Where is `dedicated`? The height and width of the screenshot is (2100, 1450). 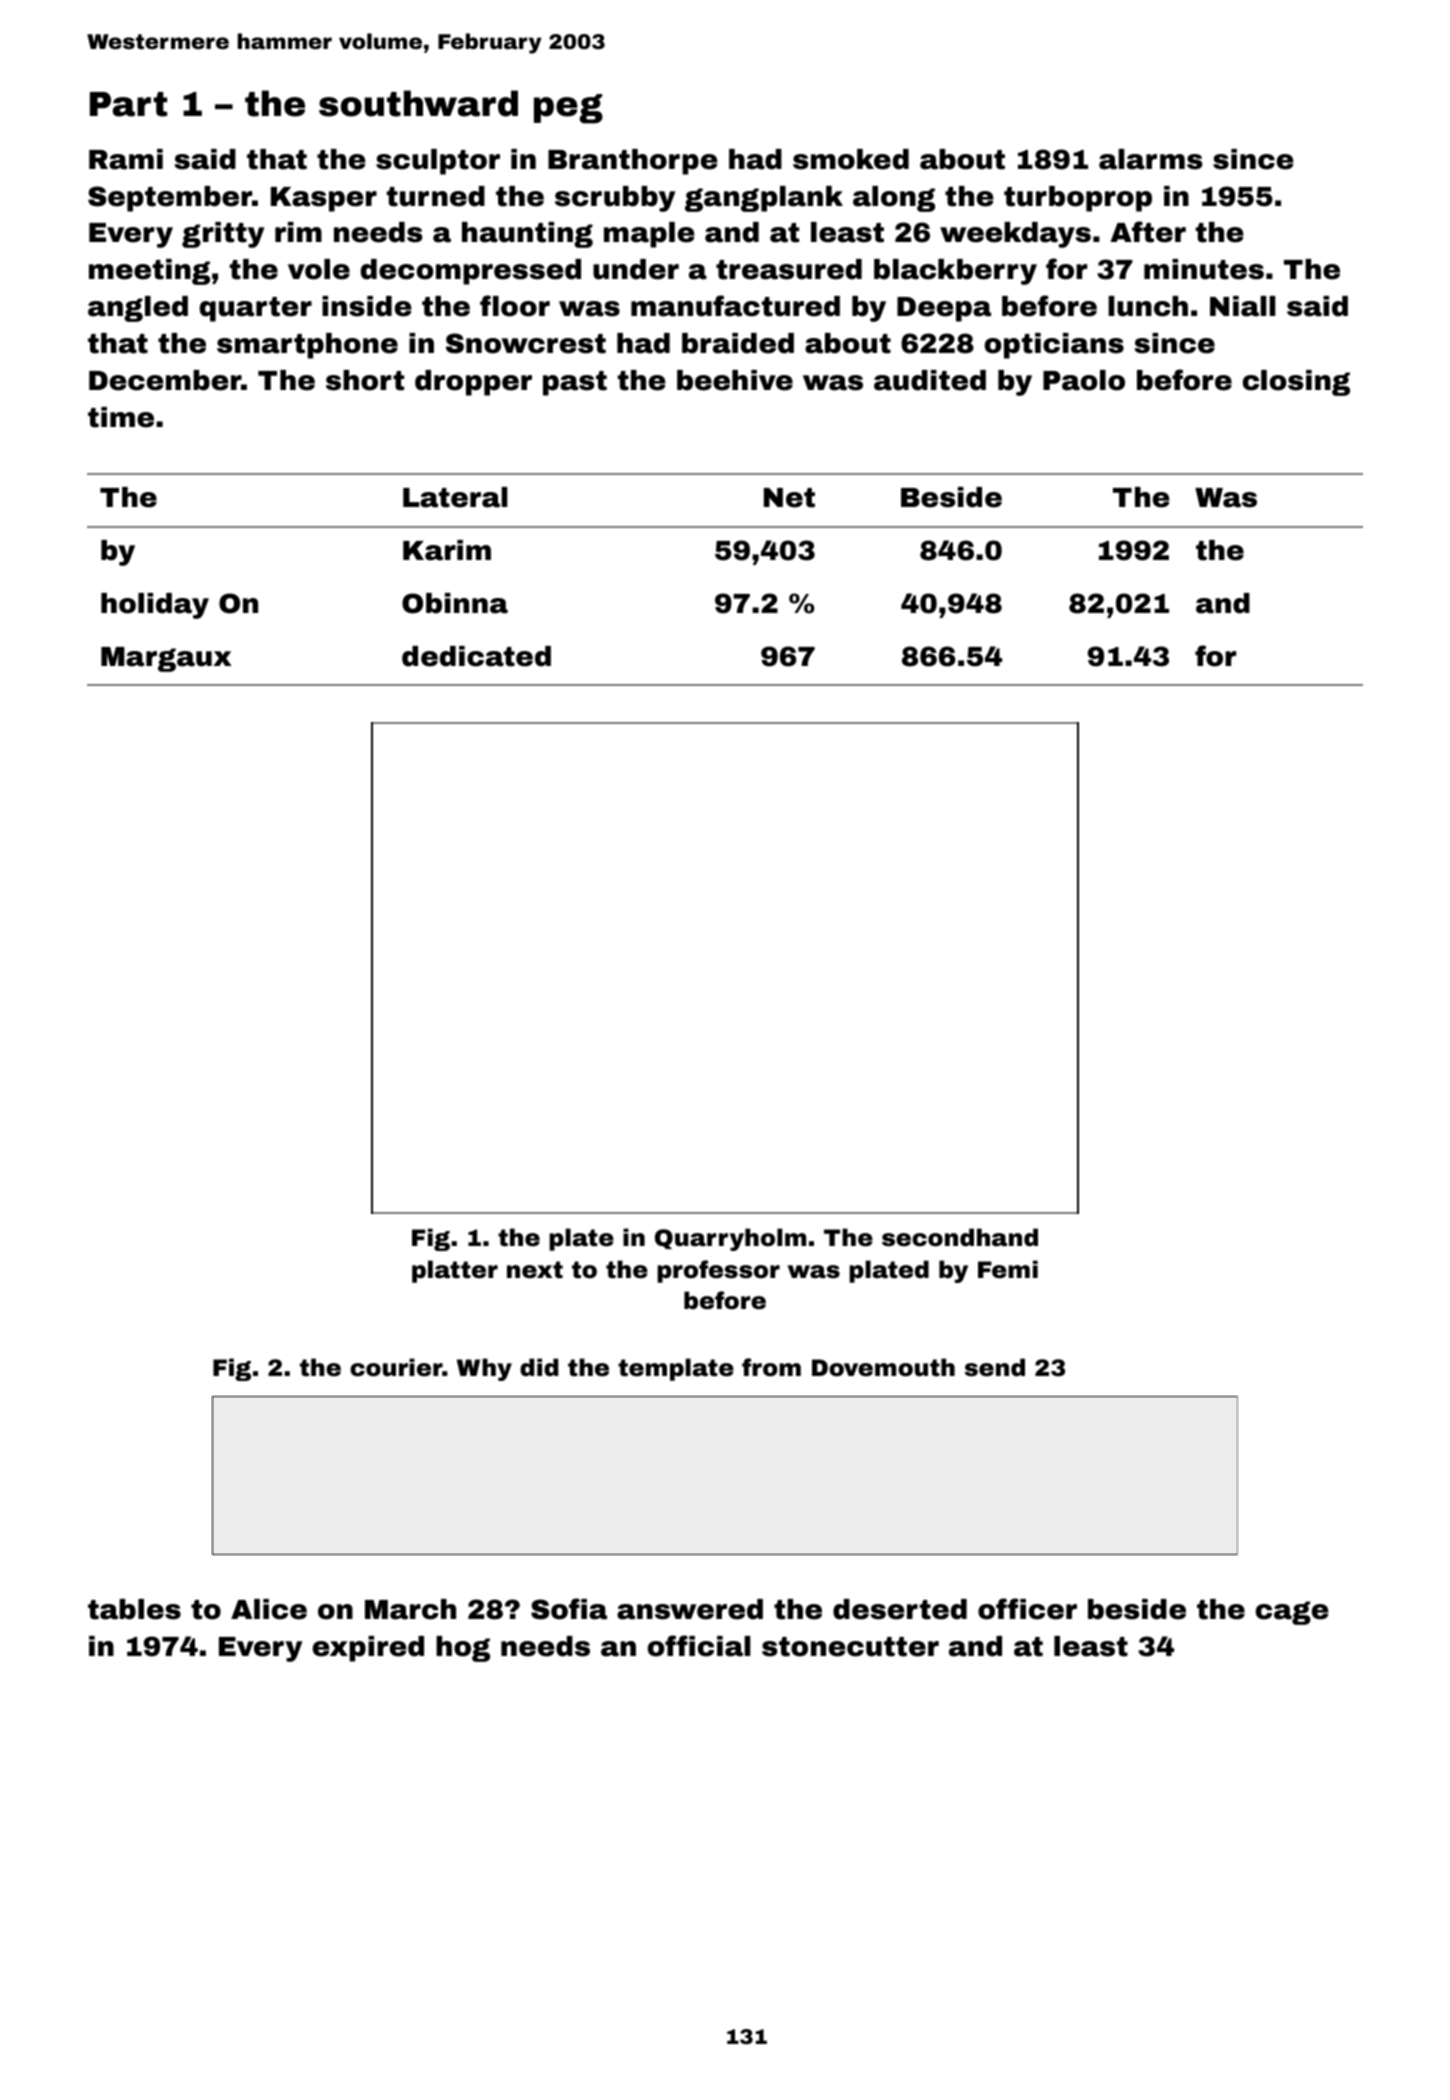 dedicated is located at coordinates (476, 656).
